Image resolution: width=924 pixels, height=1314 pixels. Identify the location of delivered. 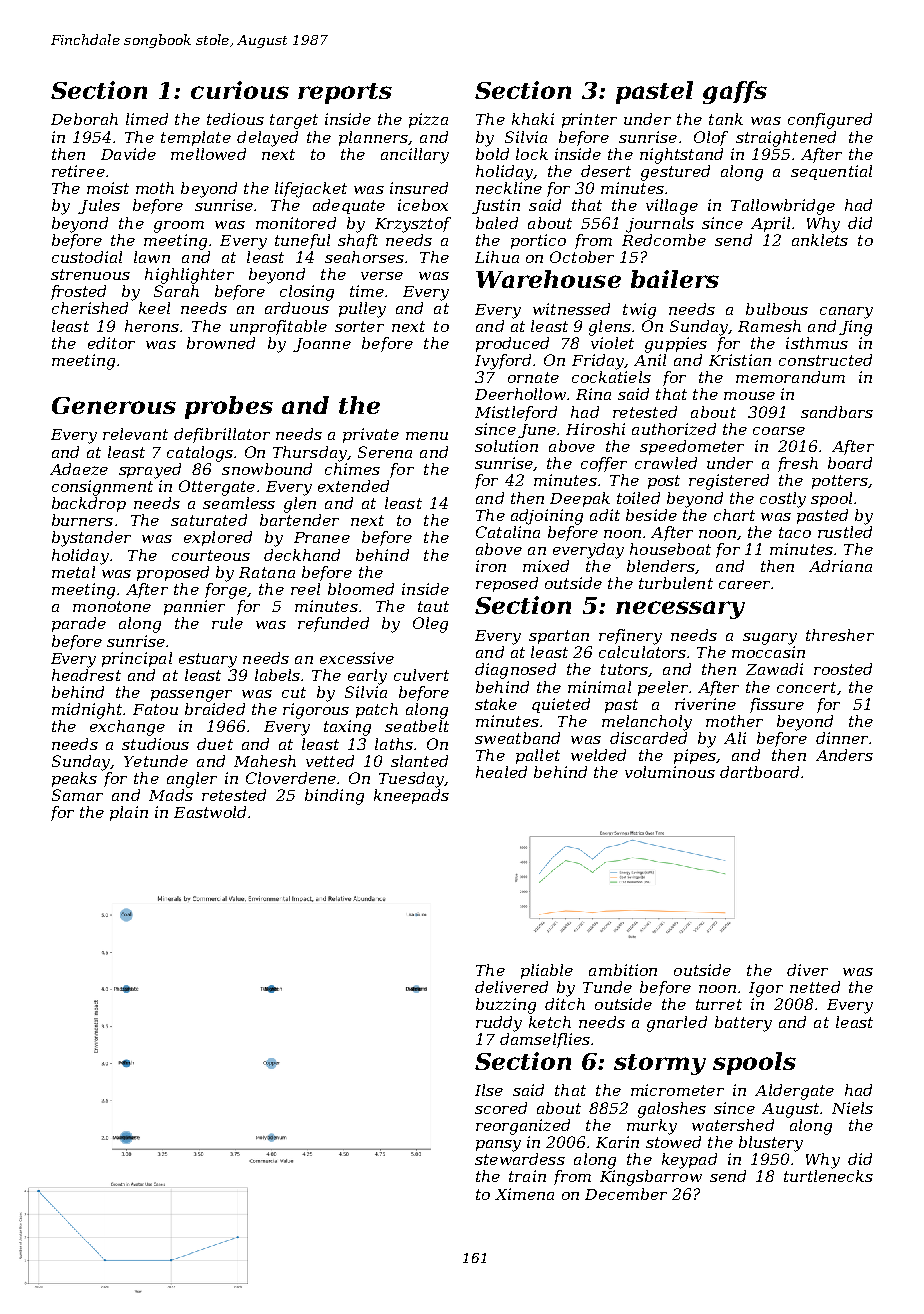
(511, 987).
